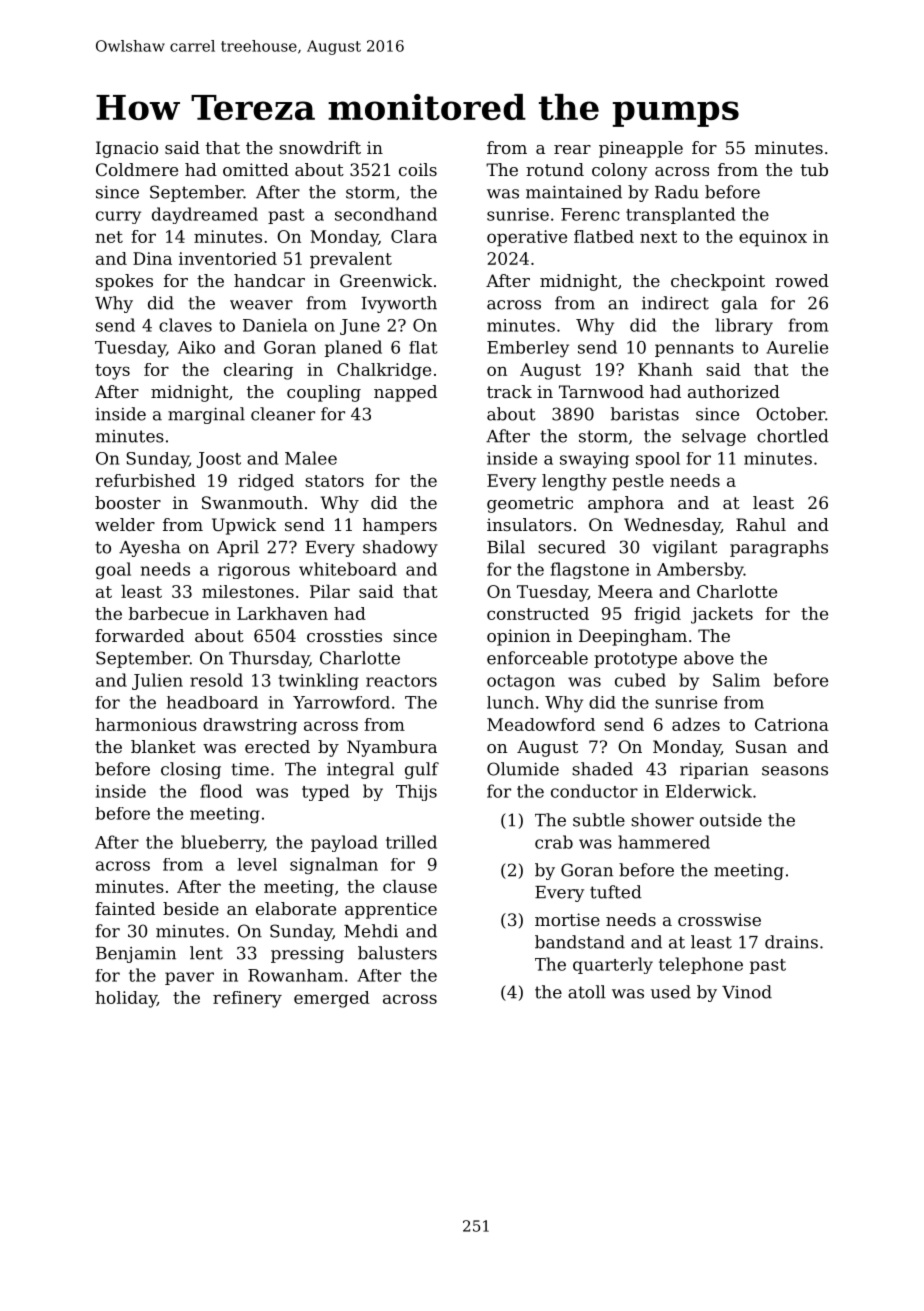  Describe the element at coordinates (527, 238) in the screenshot. I see `operative` at that location.
